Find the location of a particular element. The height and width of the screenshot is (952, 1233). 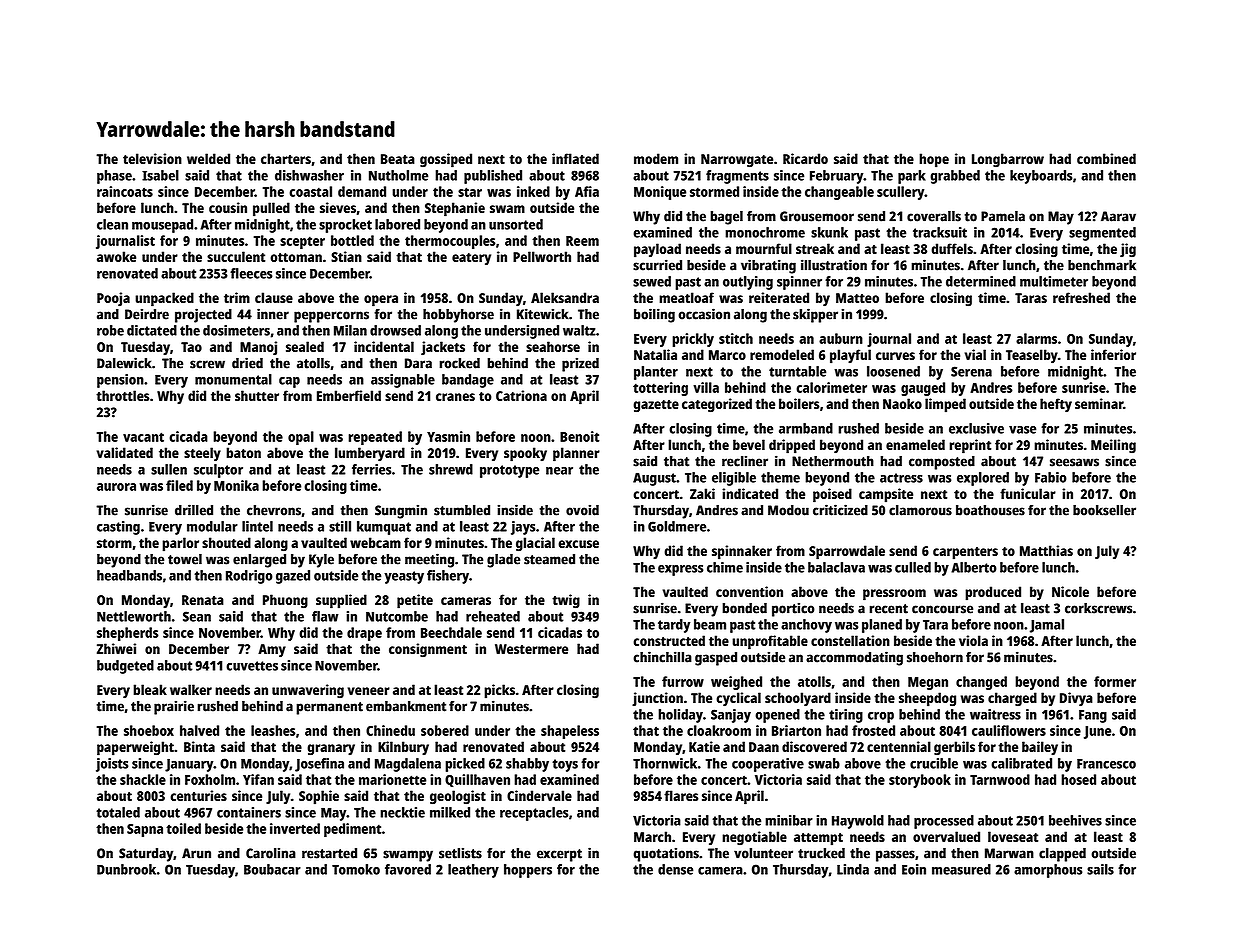

twig is located at coordinates (566, 601).
